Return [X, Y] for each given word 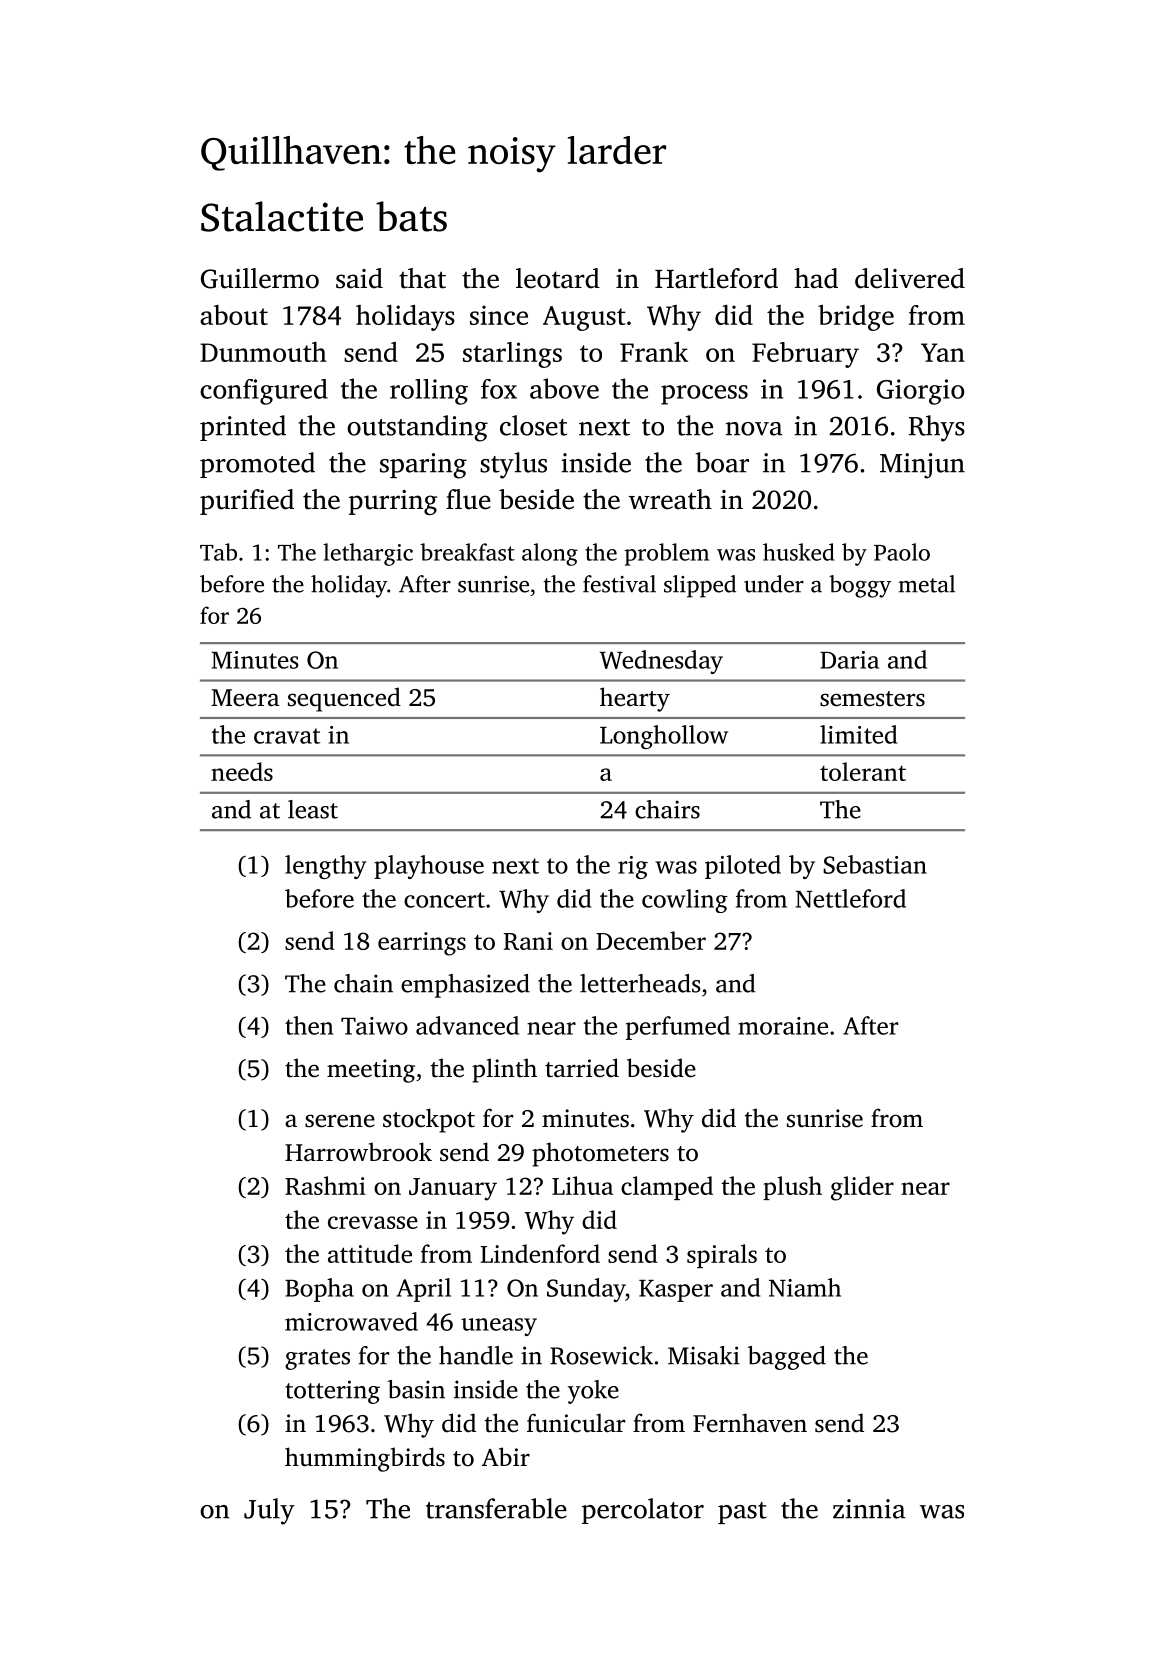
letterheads [640, 983]
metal [927, 584]
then [309, 1025]
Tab [218, 552]
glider [862, 1188]
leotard [558, 278]
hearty [635, 699]
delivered [910, 278]
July [269, 1511]
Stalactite [282, 216]
